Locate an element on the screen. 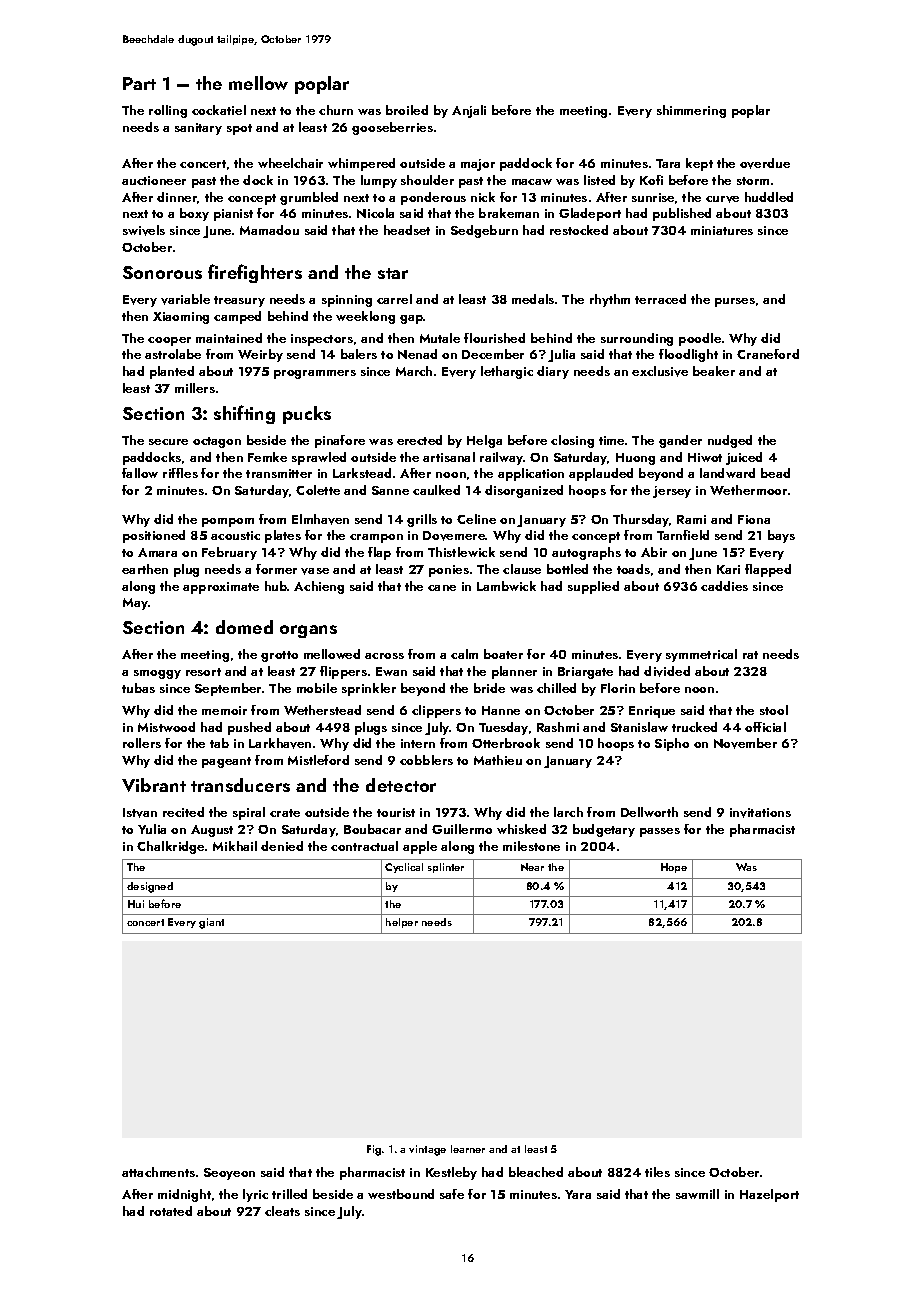 This screenshot has height=1308, width=924. spinning is located at coordinates (347, 301).
